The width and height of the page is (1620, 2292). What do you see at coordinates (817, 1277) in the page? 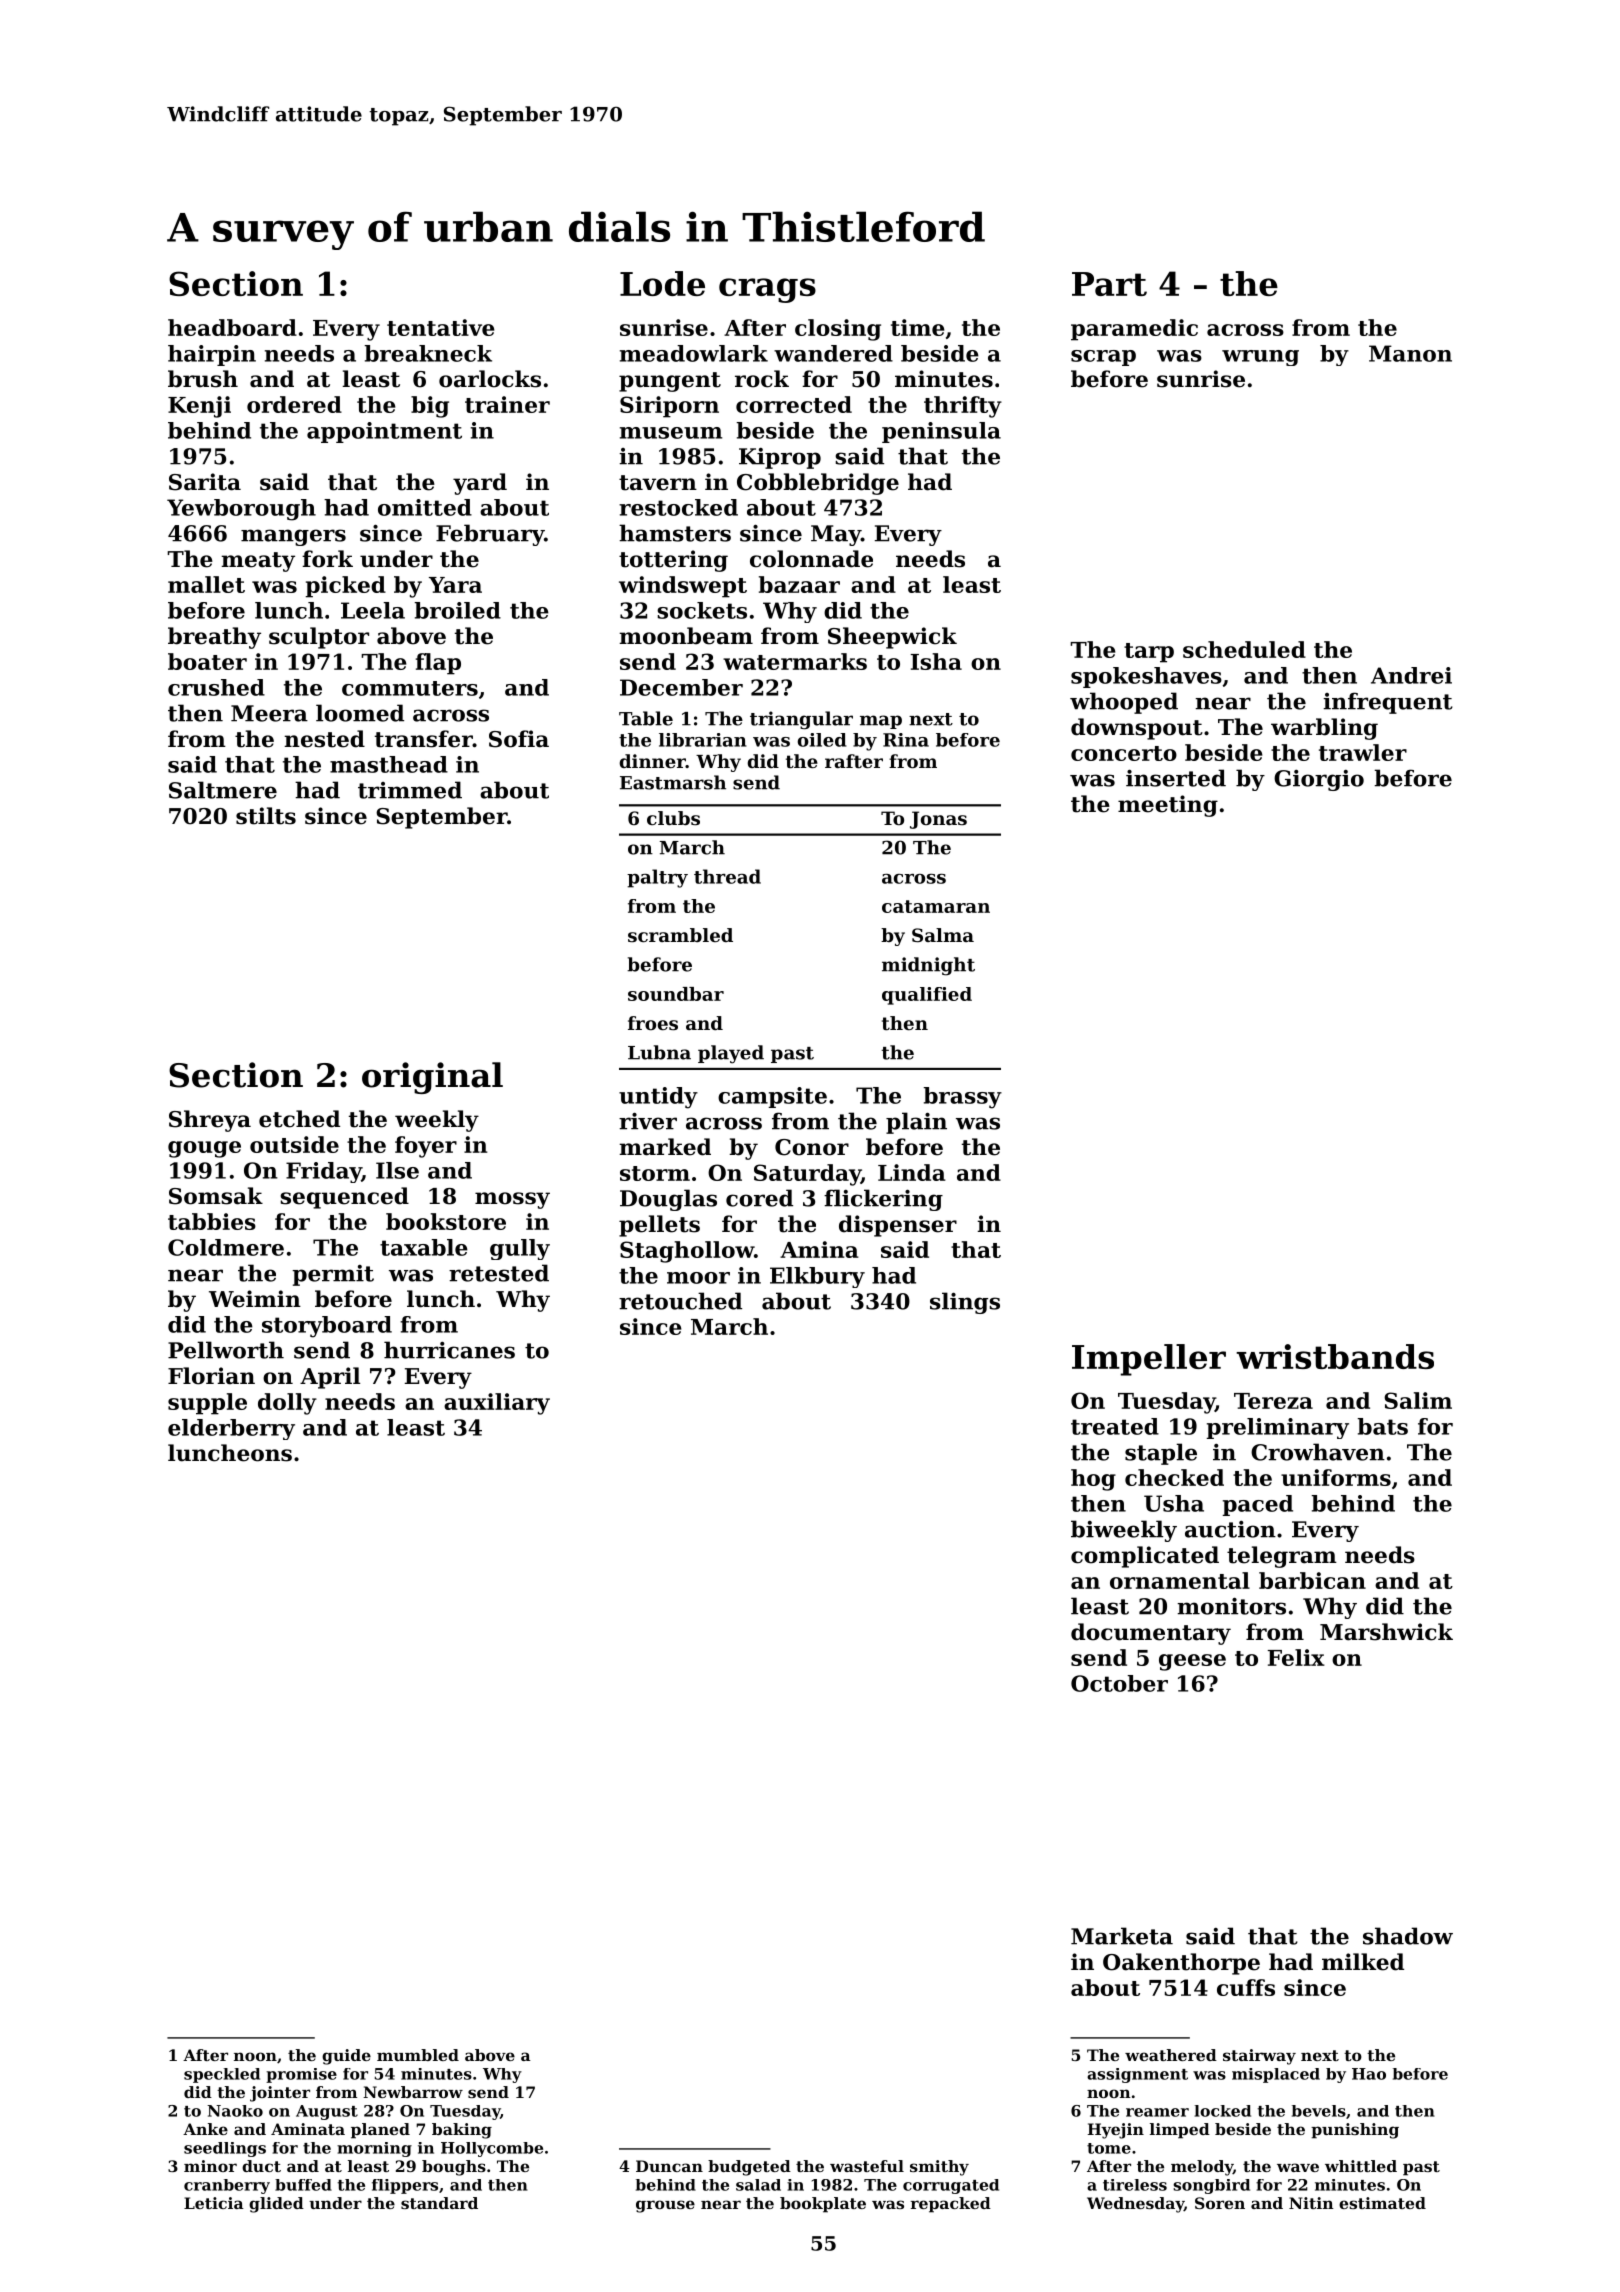
I see `Elkbury` at bounding box center [817, 1277].
